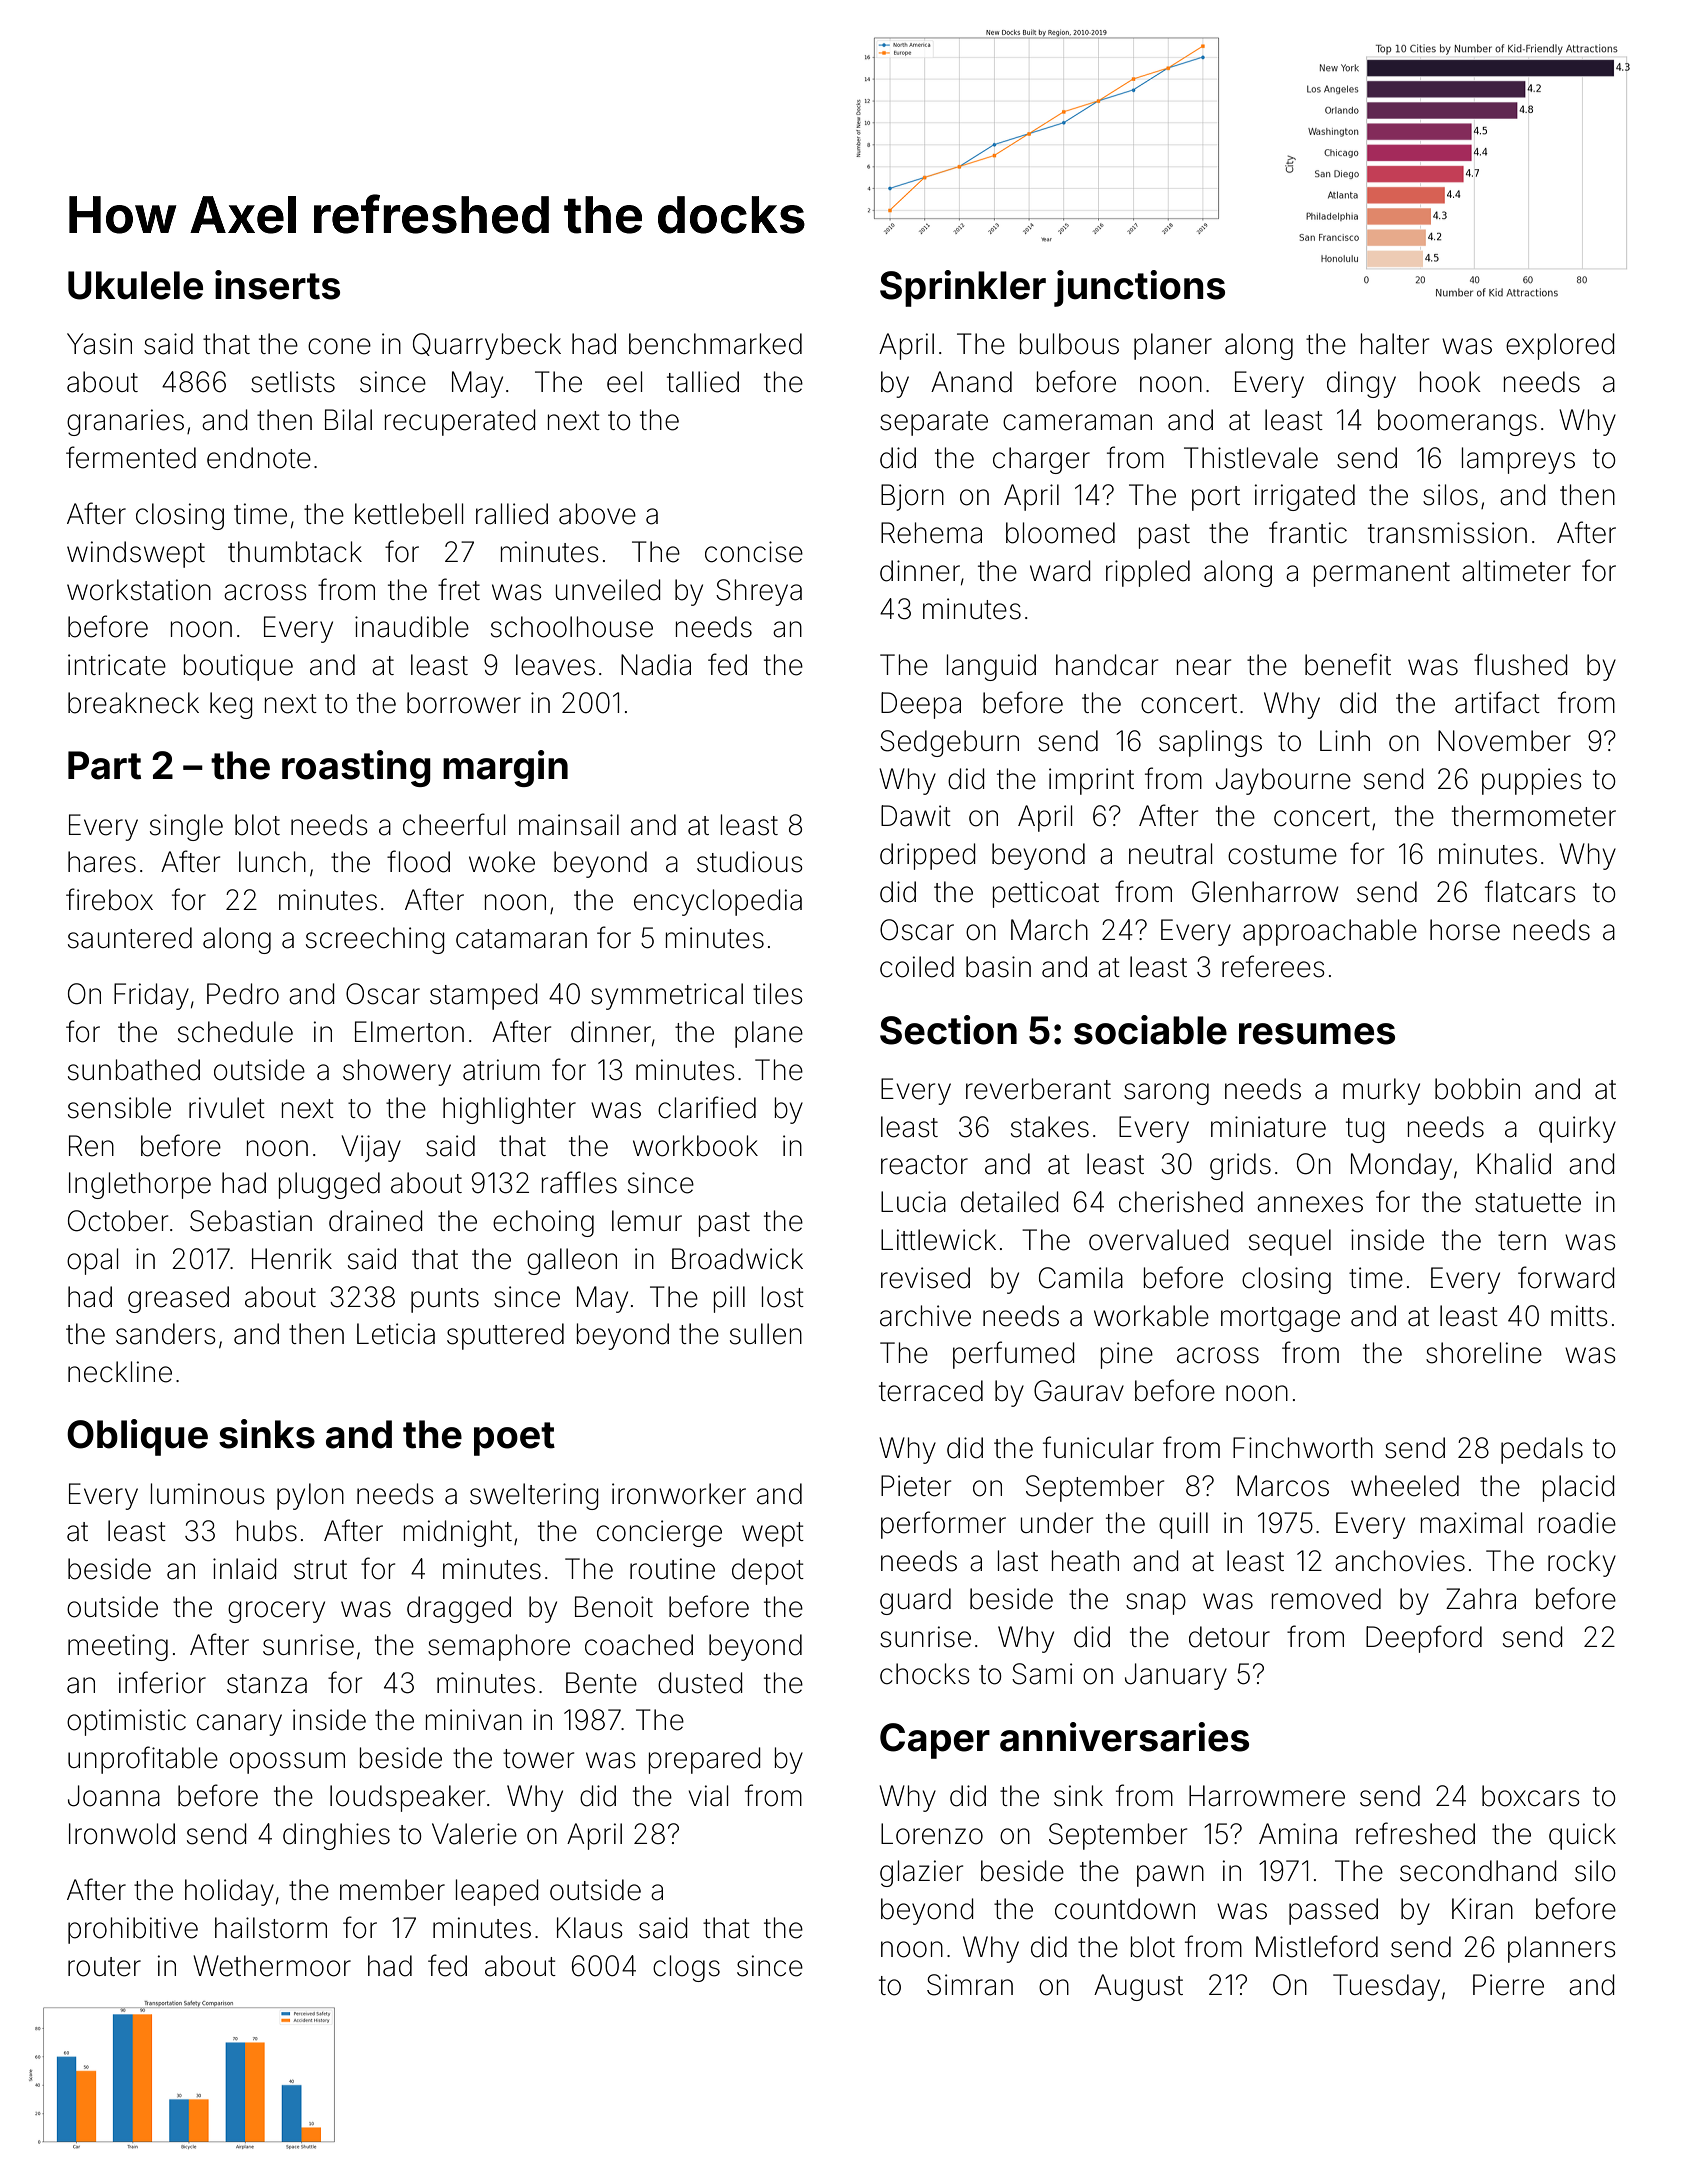 The height and width of the document is (2178, 1683). I want to click on horse, so click(1465, 930).
